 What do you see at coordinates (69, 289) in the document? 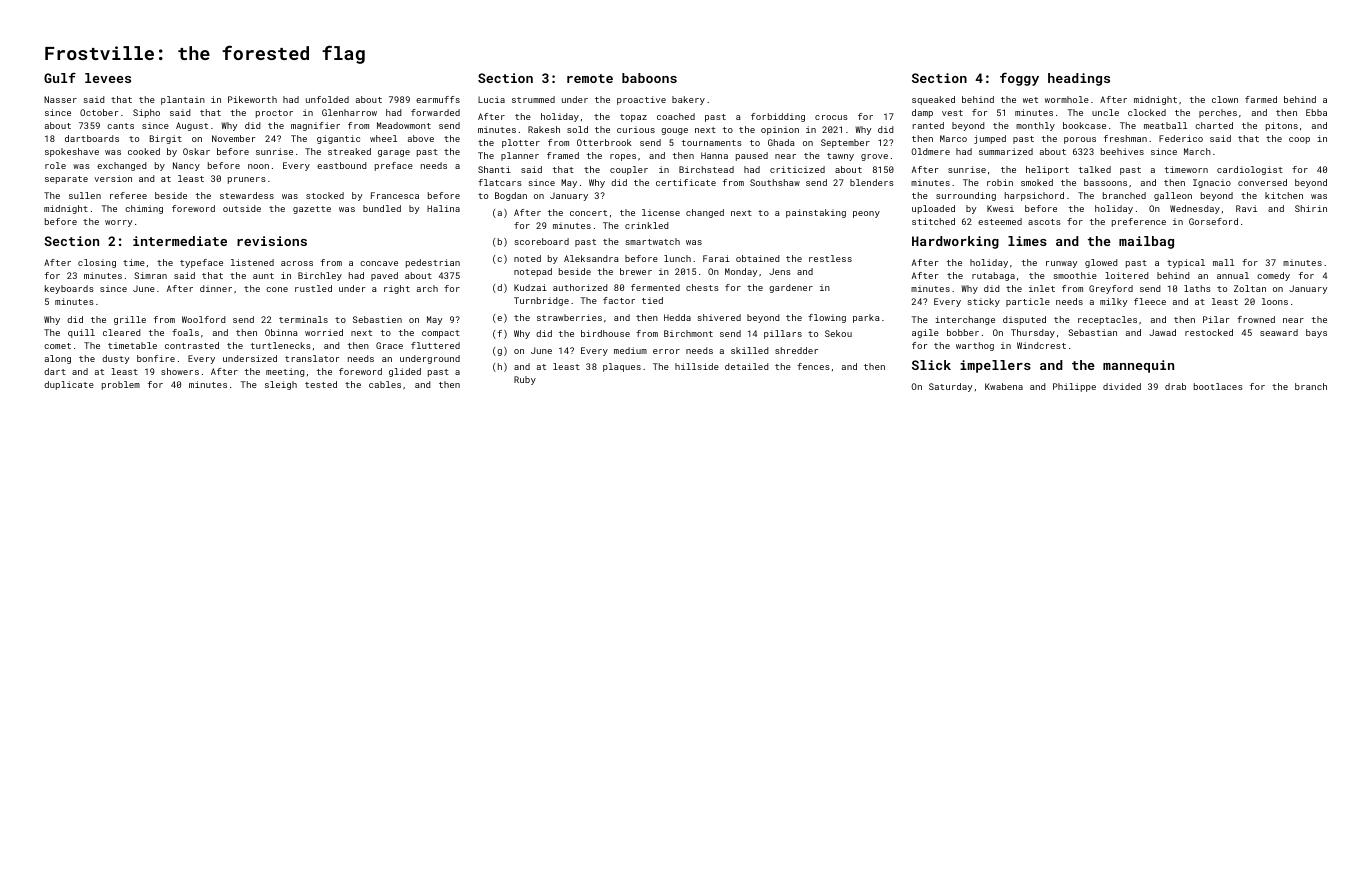
I see `keyboards` at bounding box center [69, 289].
